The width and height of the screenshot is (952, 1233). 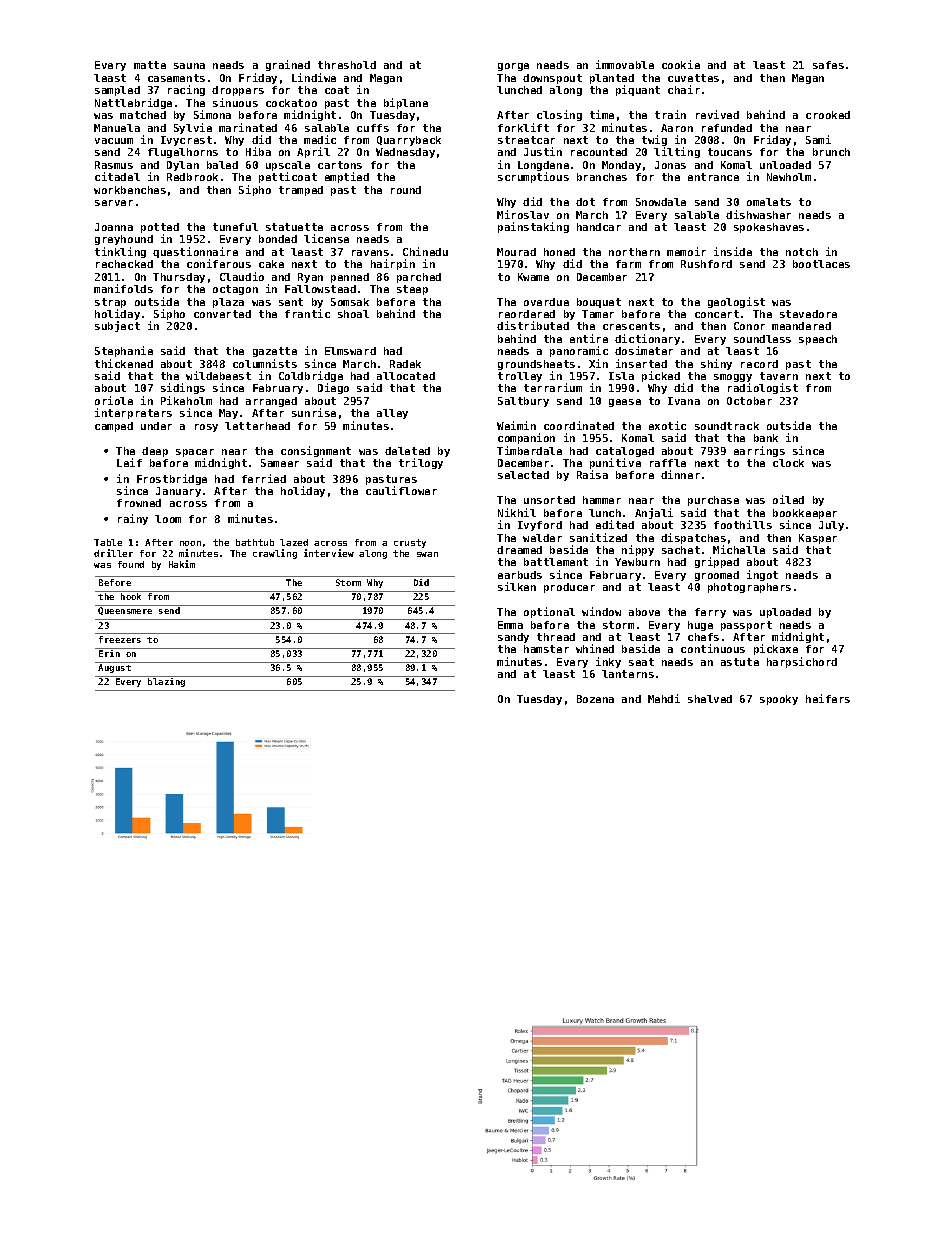 I want to click on gorge, so click(x=513, y=67).
